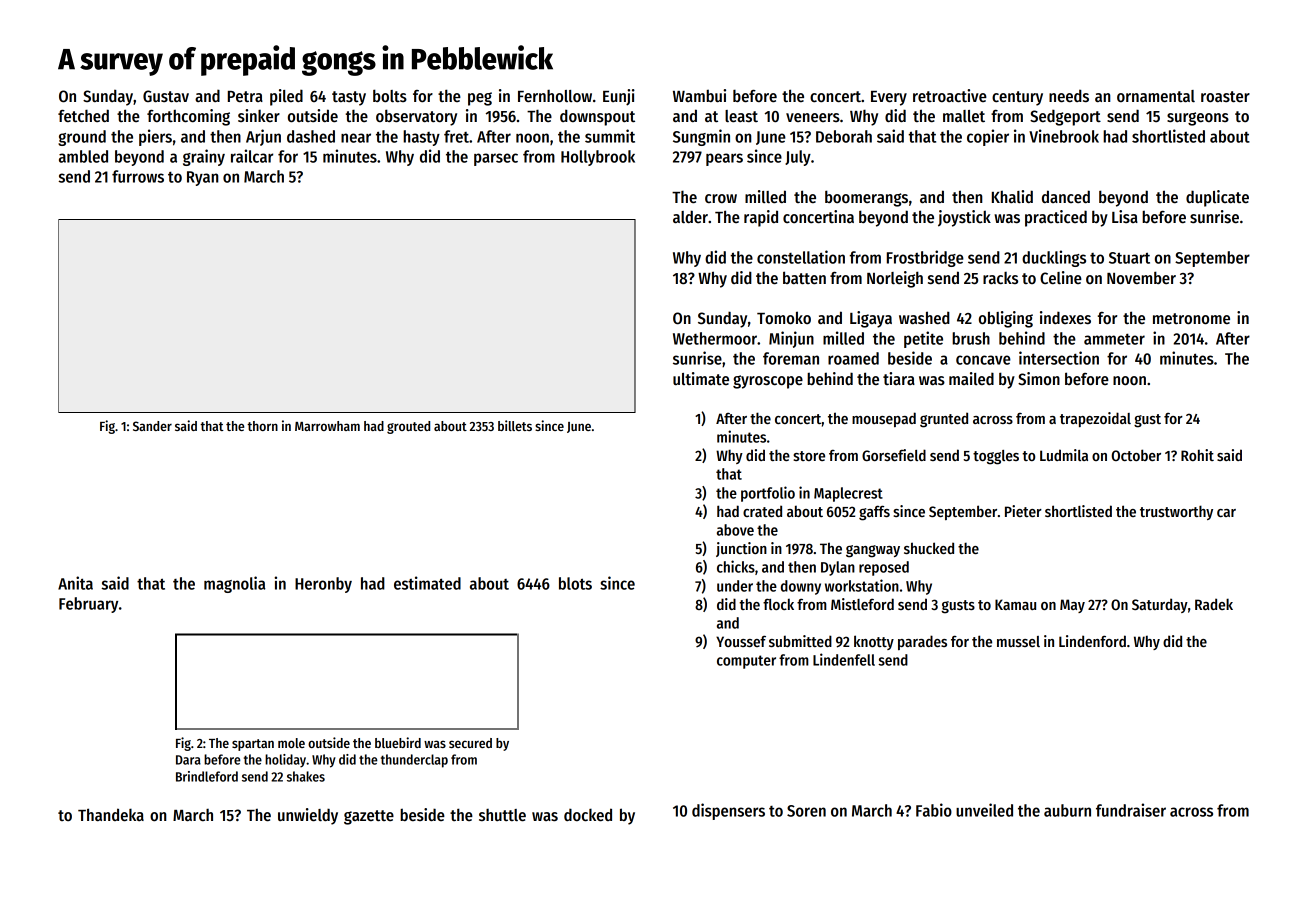 The height and width of the screenshot is (924, 1308). What do you see at coordinates (778, 604) in the screenshot?
I see `flock` at bounding box center [778, 604].
